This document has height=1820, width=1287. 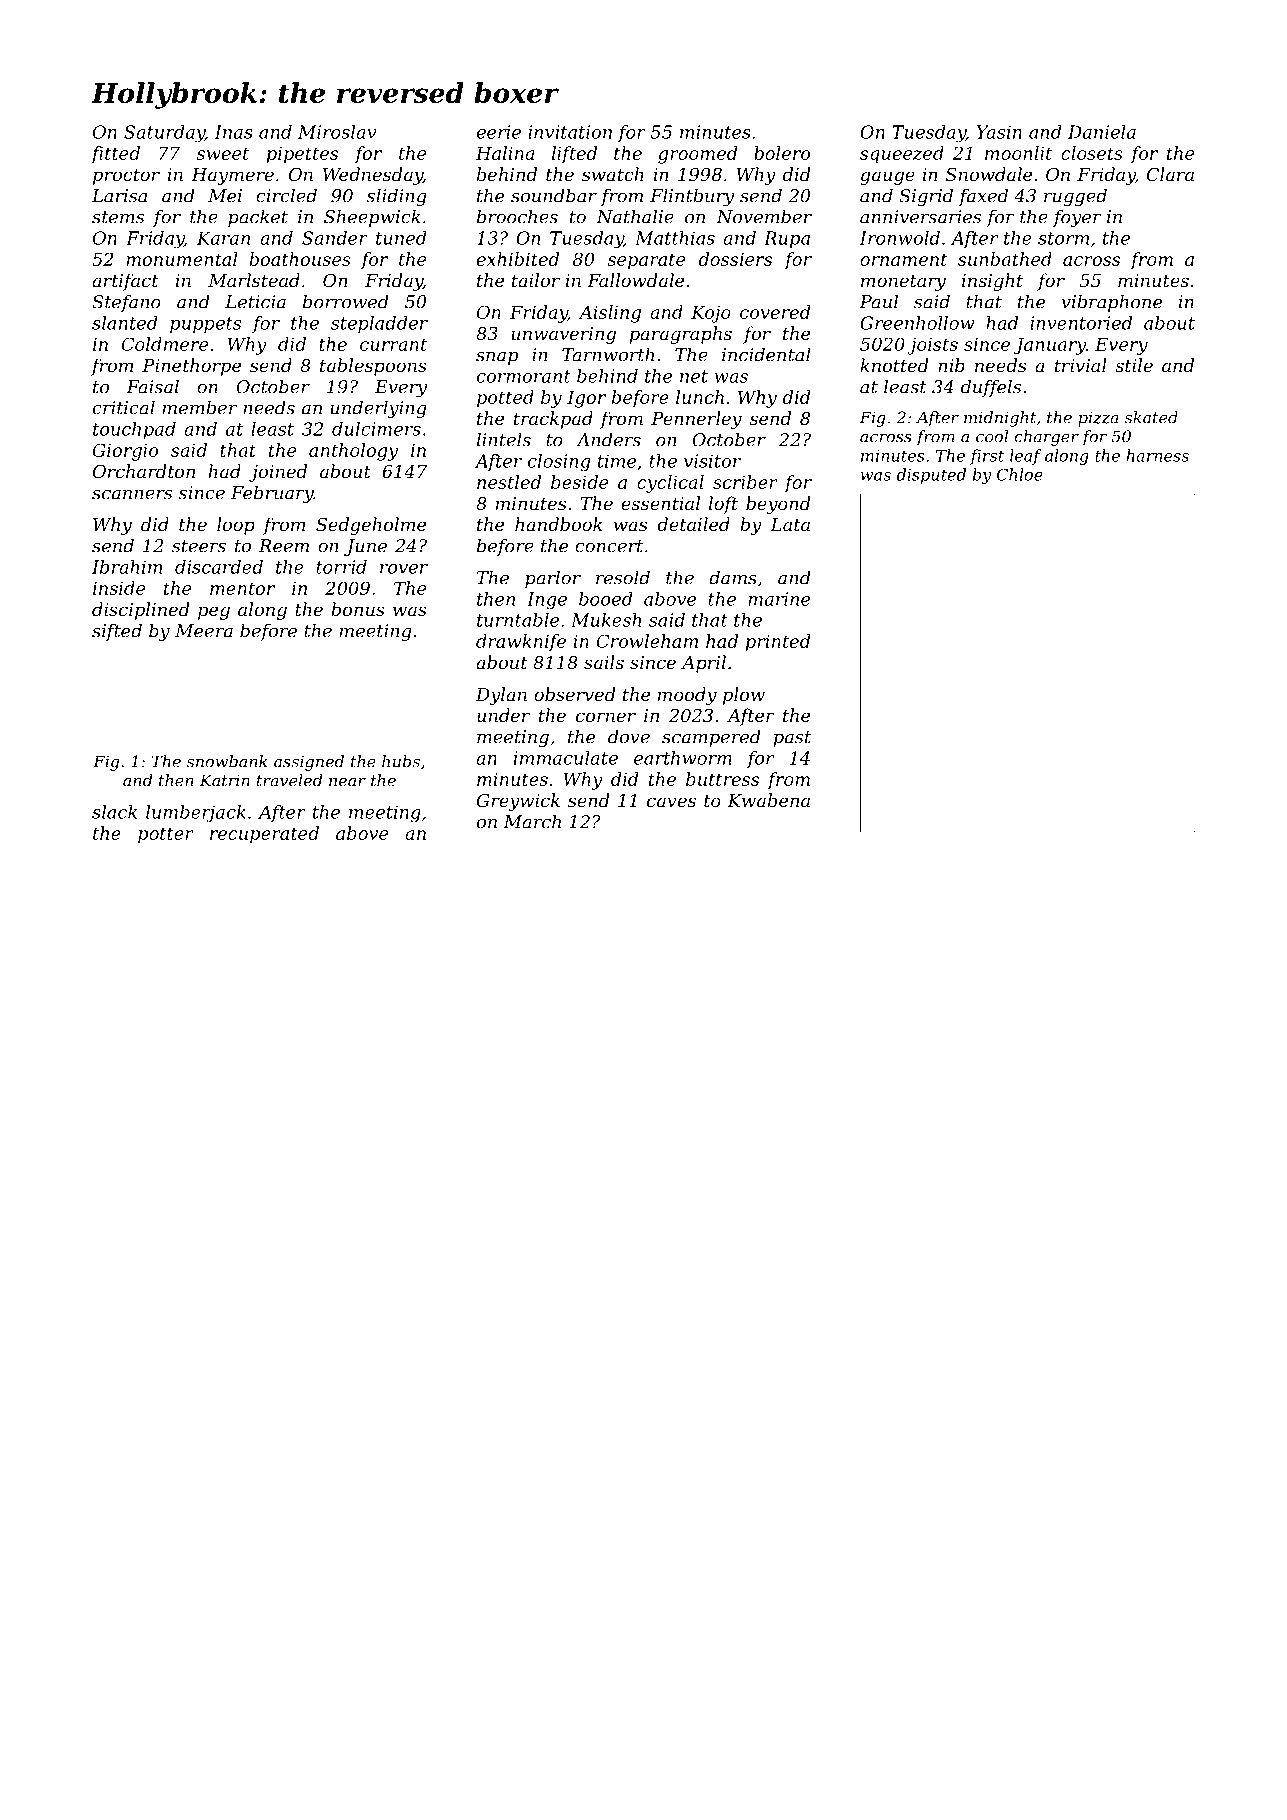 What do you see at coordinates (517, 216) in the document?
I see `brooches` at bounding box center [517, 216].
